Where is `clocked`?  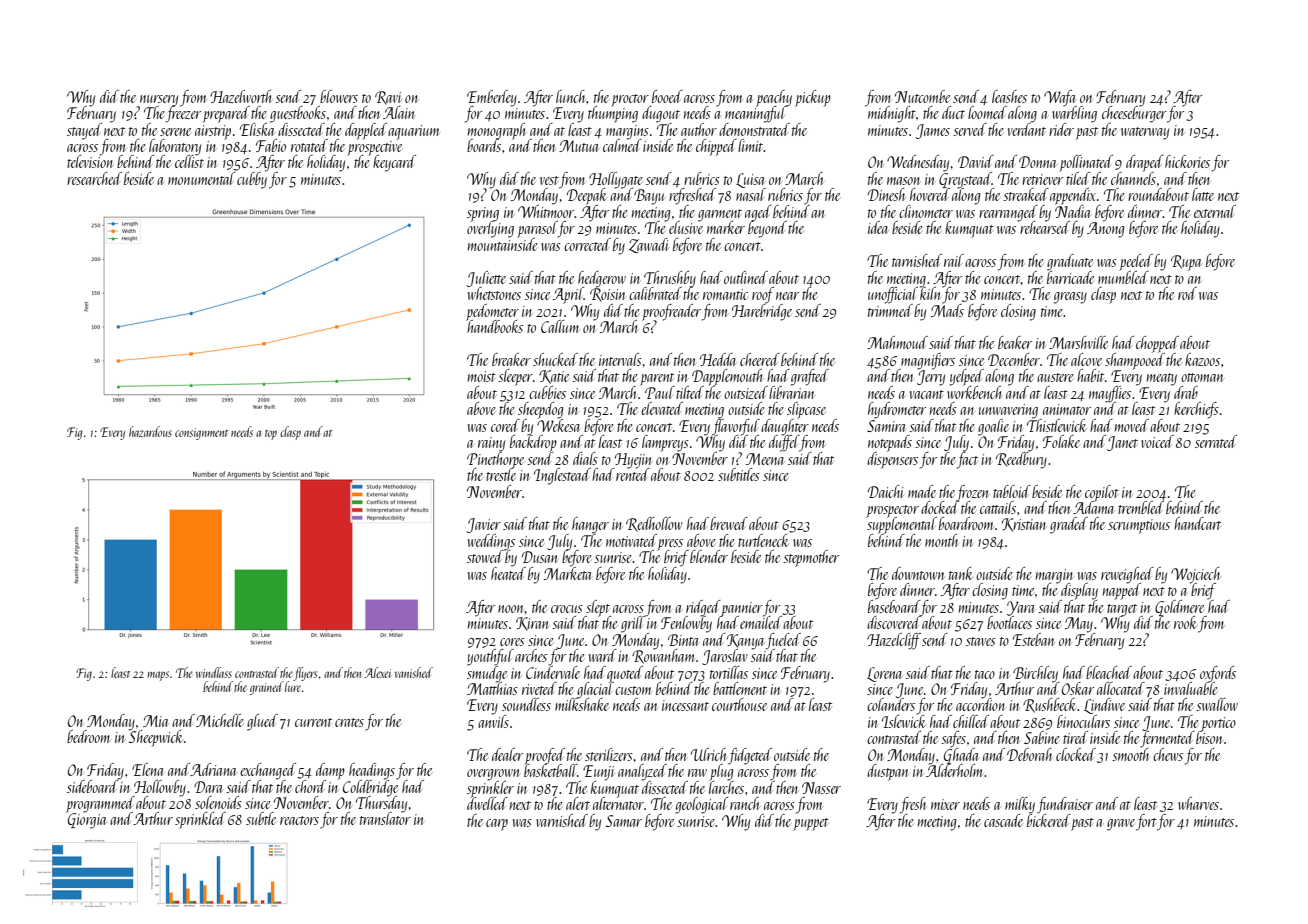
clocked is located at coordinates (1076, 754).
